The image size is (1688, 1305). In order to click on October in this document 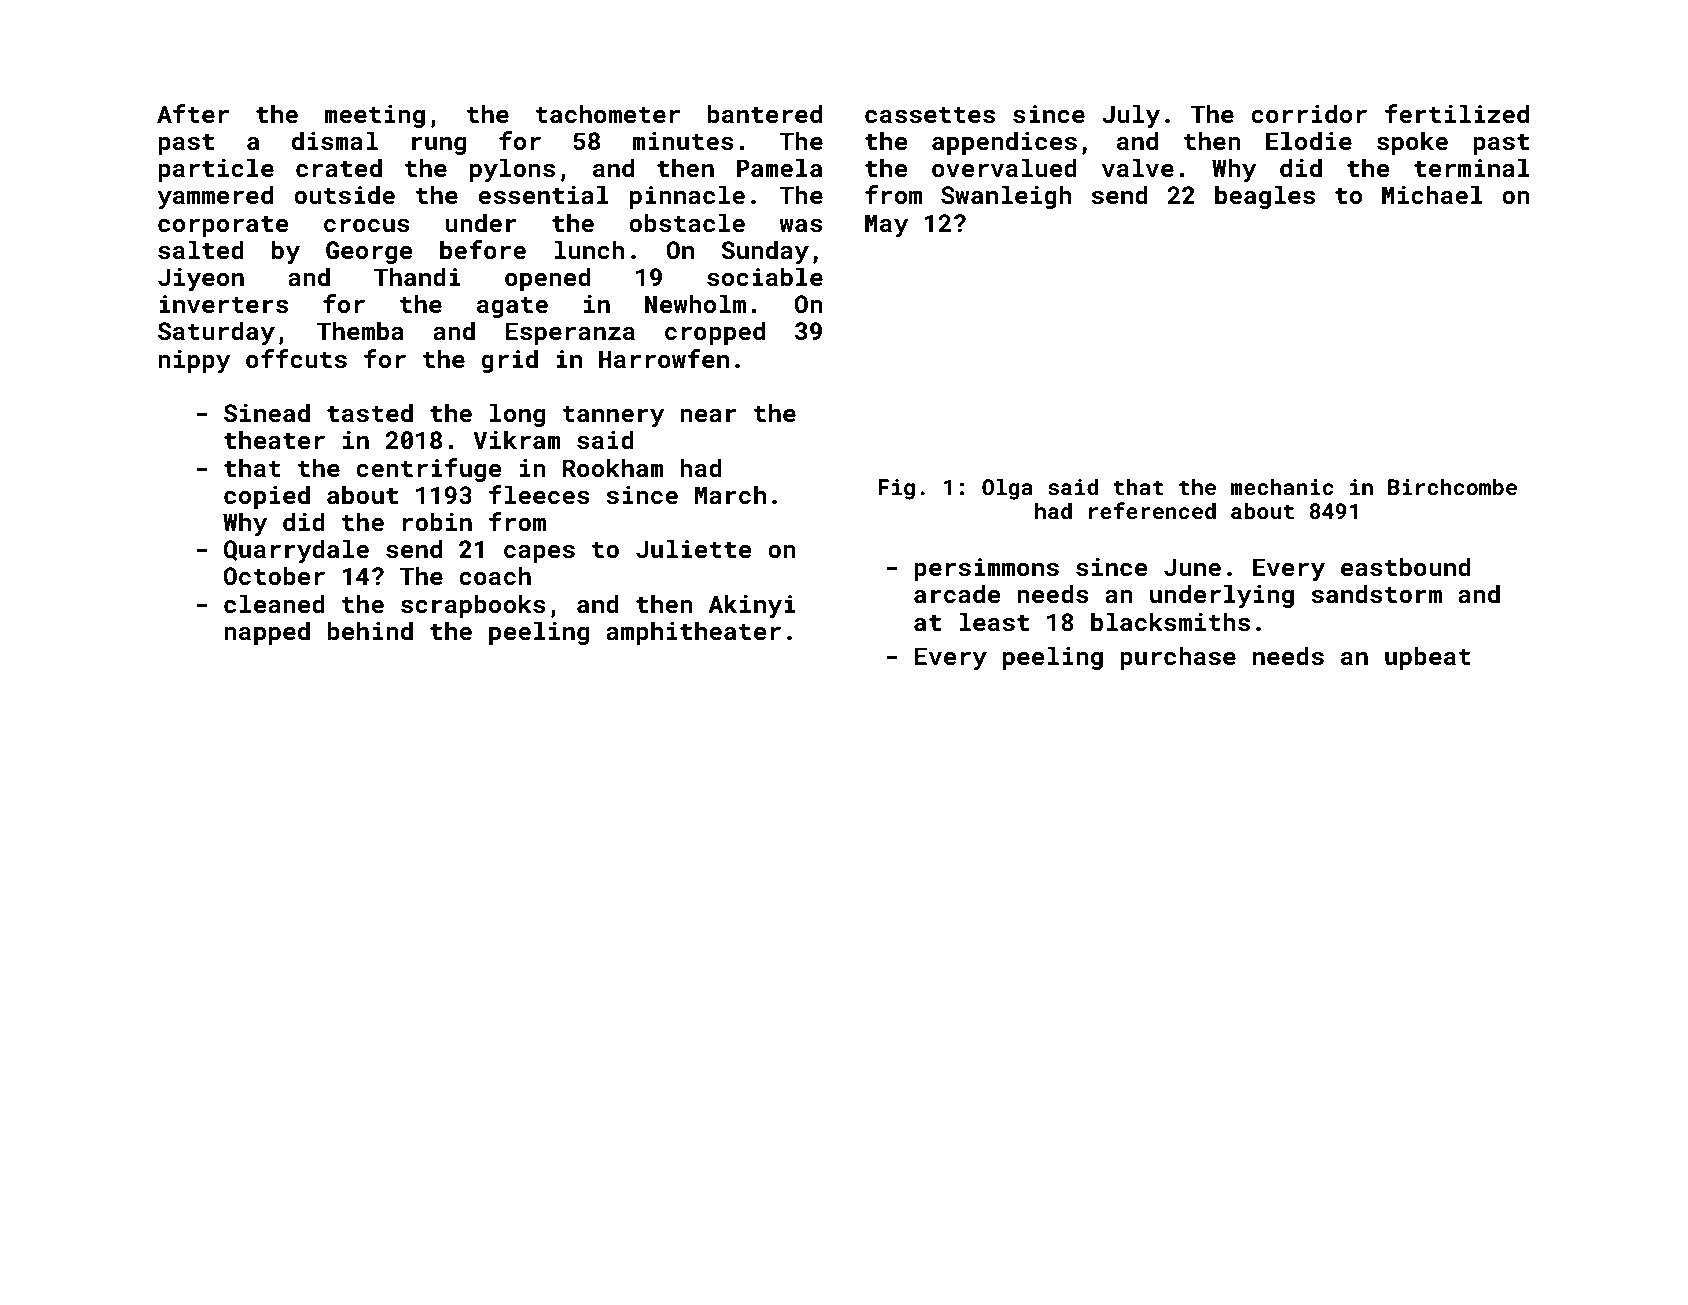, I will do `click(274, 575)`.
